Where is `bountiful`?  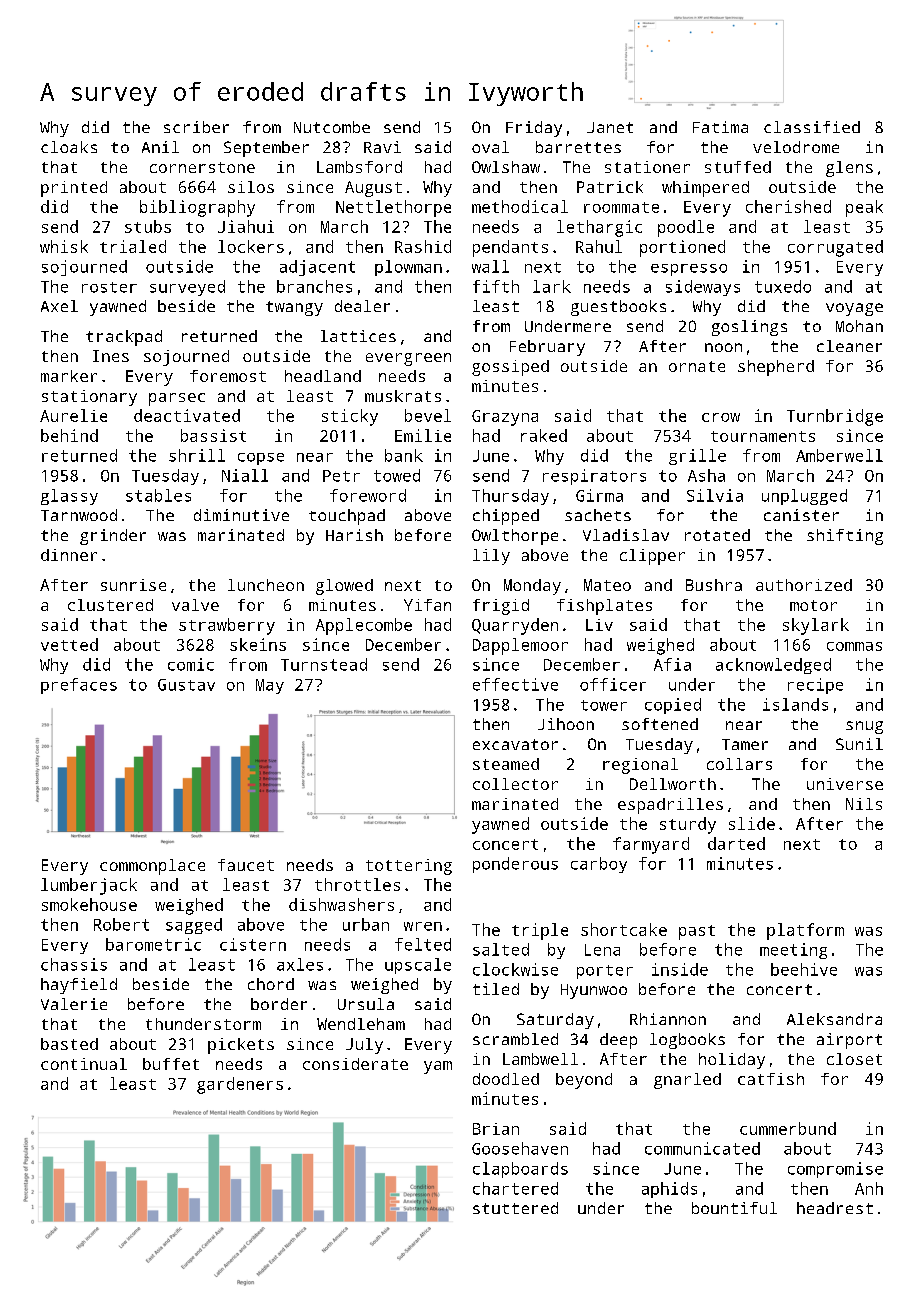
bountiful is located at coordinates (734, 1208).
